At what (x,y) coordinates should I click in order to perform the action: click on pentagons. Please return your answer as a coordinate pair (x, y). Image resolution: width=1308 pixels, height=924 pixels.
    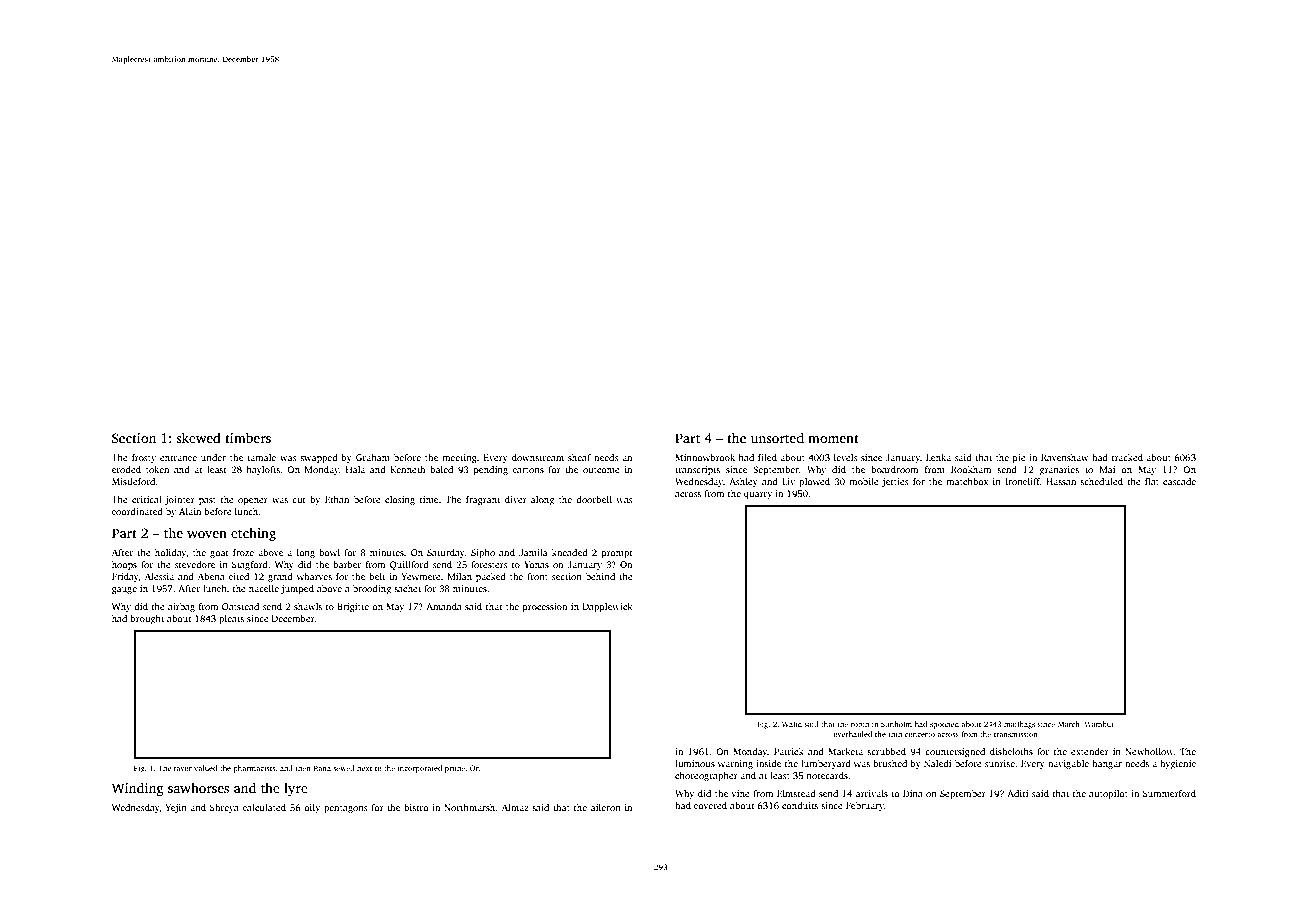
    Looking at the image, I should click on (346, 809).
